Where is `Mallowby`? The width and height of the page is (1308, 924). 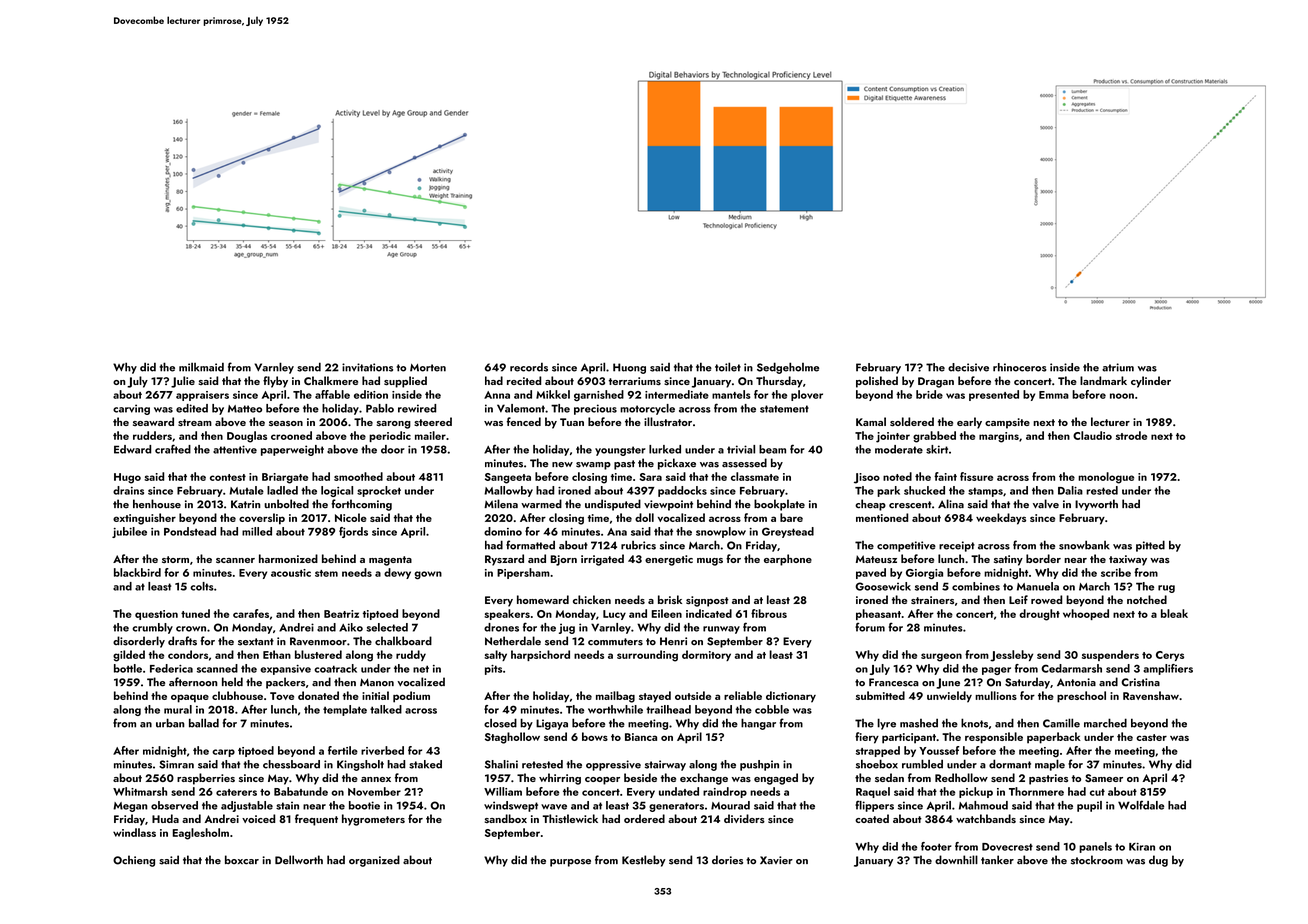
Mallowby is located at coordinates (508, 491).
